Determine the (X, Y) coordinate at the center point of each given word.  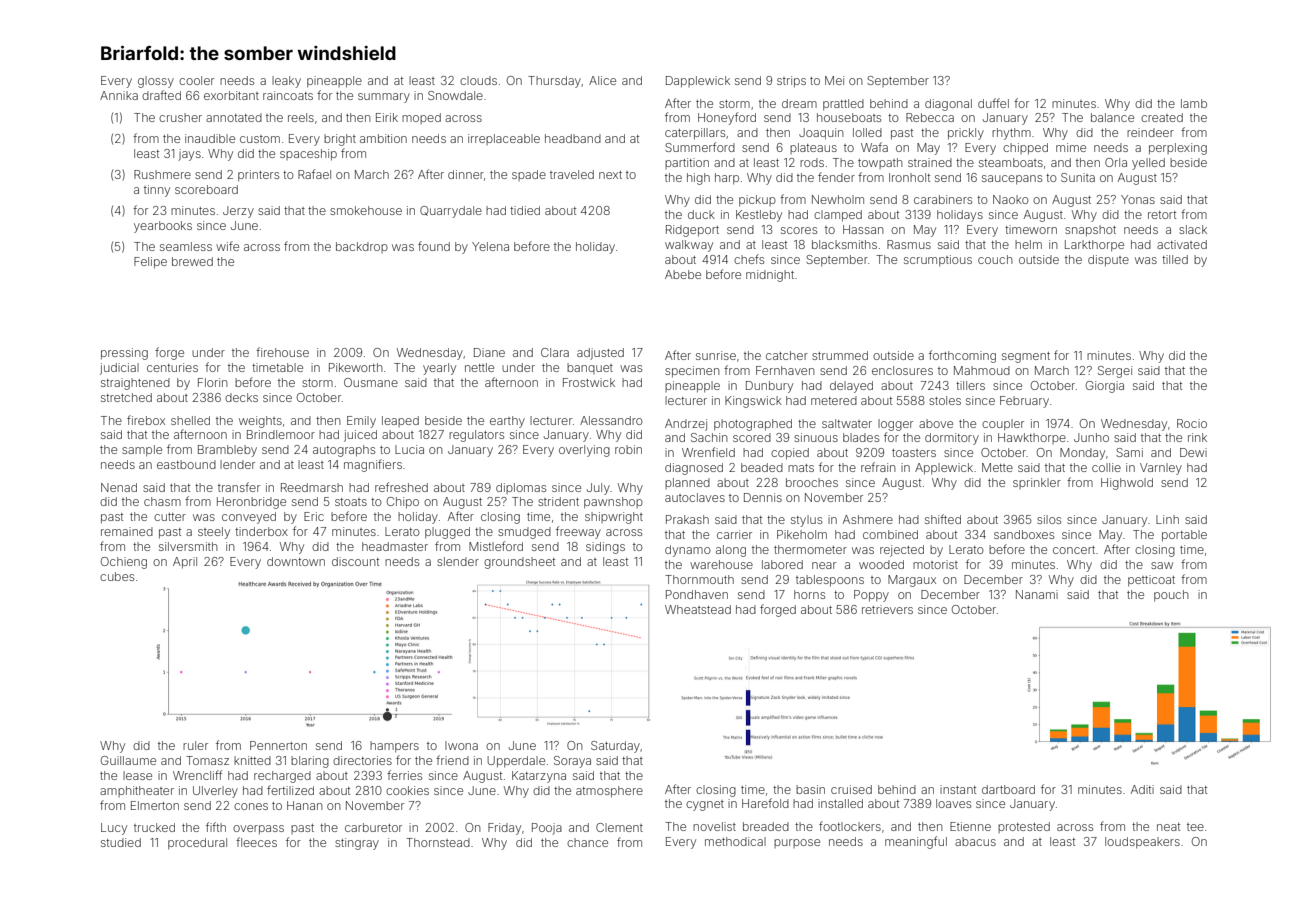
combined (890, 534)
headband (573, 138)
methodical (735, 841)
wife (227, 246)
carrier (734, 534)
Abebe (683, 274)
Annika (119, 95)
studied (121, 842)
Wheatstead (698, 609)
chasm (162, 501)
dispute (1108, 261)
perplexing (1178, 149)
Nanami (1037, 594)
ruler (195, 745)
